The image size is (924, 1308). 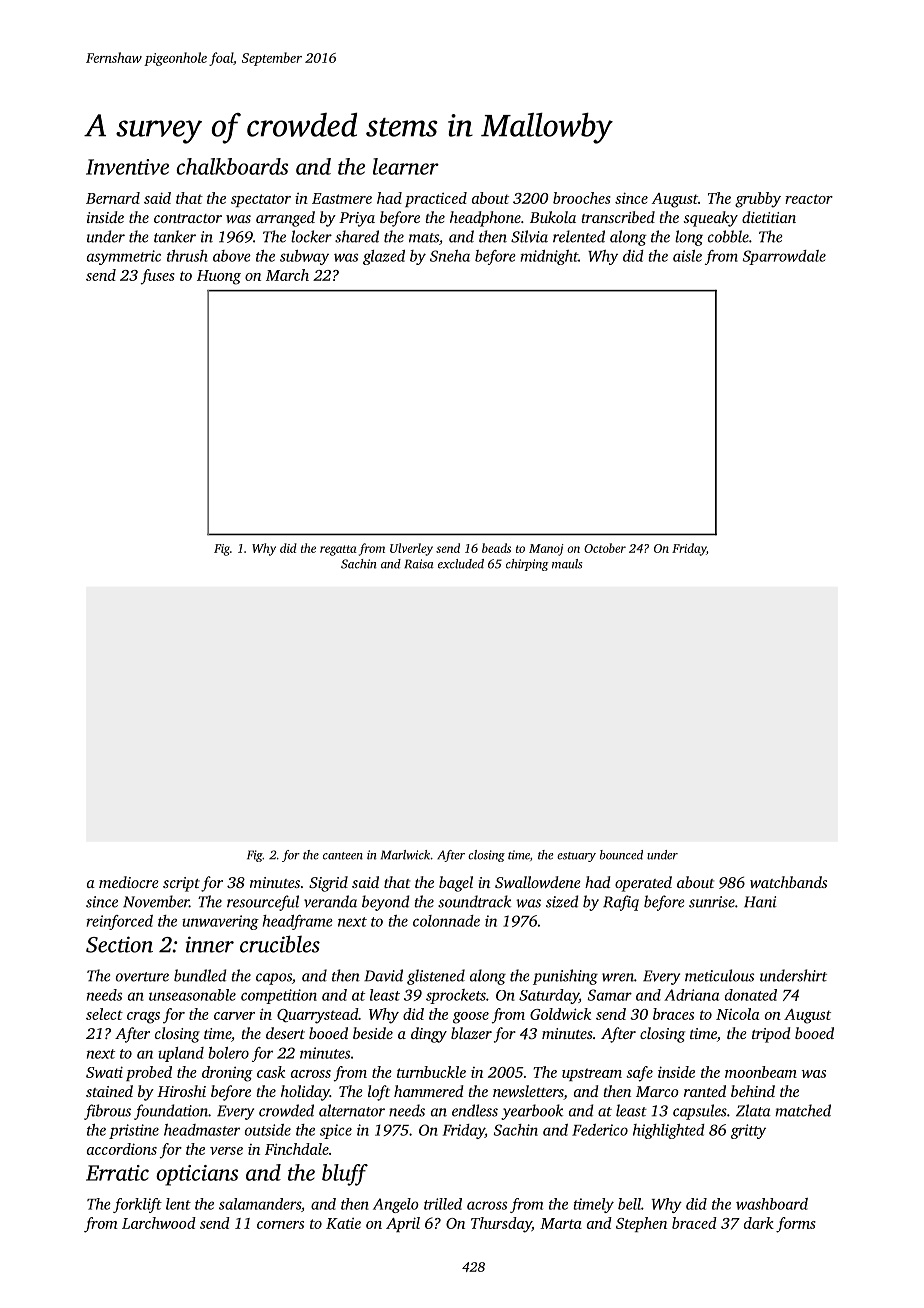 I want to click on learner, so click(x=406, y=166).
